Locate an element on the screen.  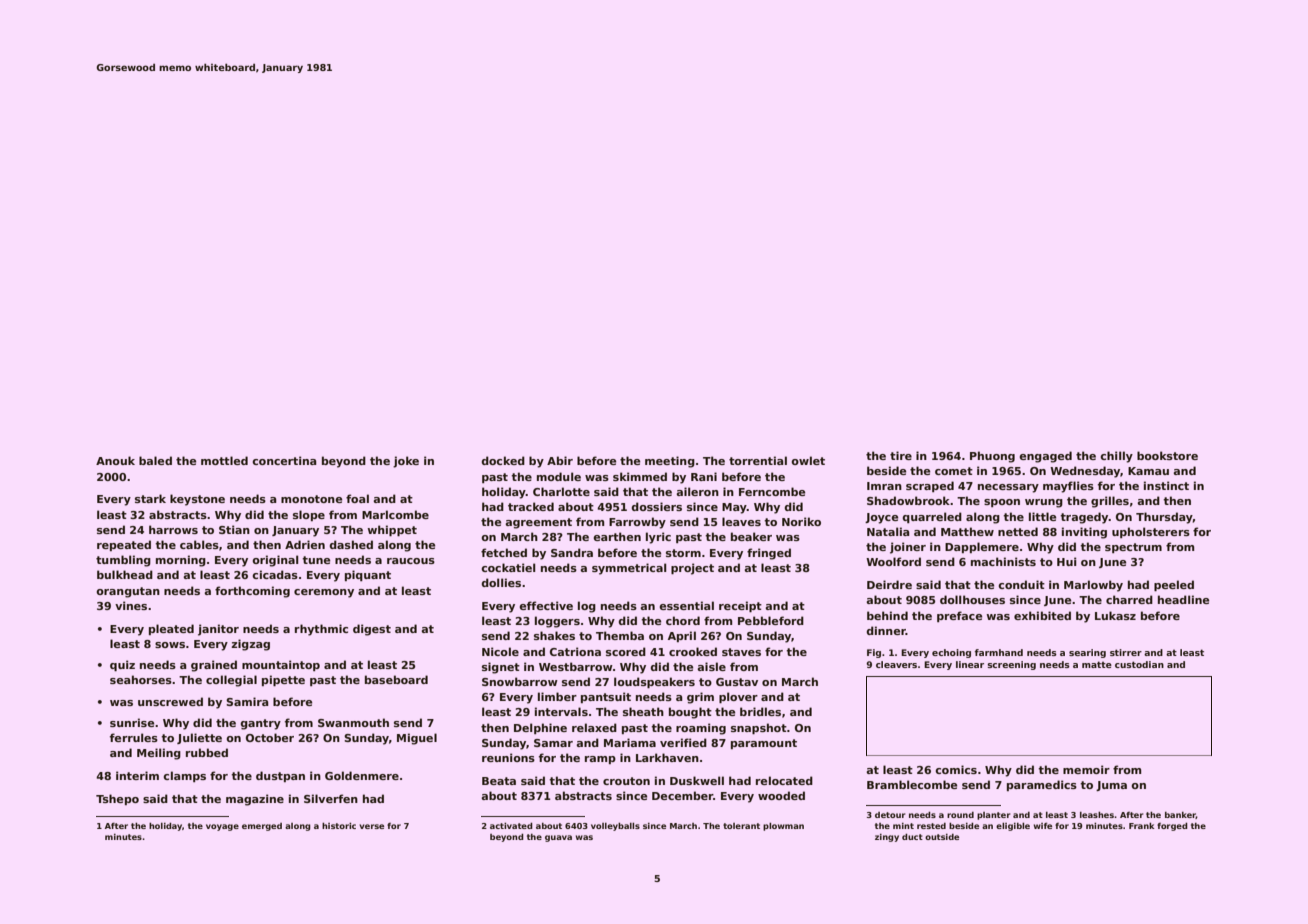
linear is located at coordinates (970, 664).
